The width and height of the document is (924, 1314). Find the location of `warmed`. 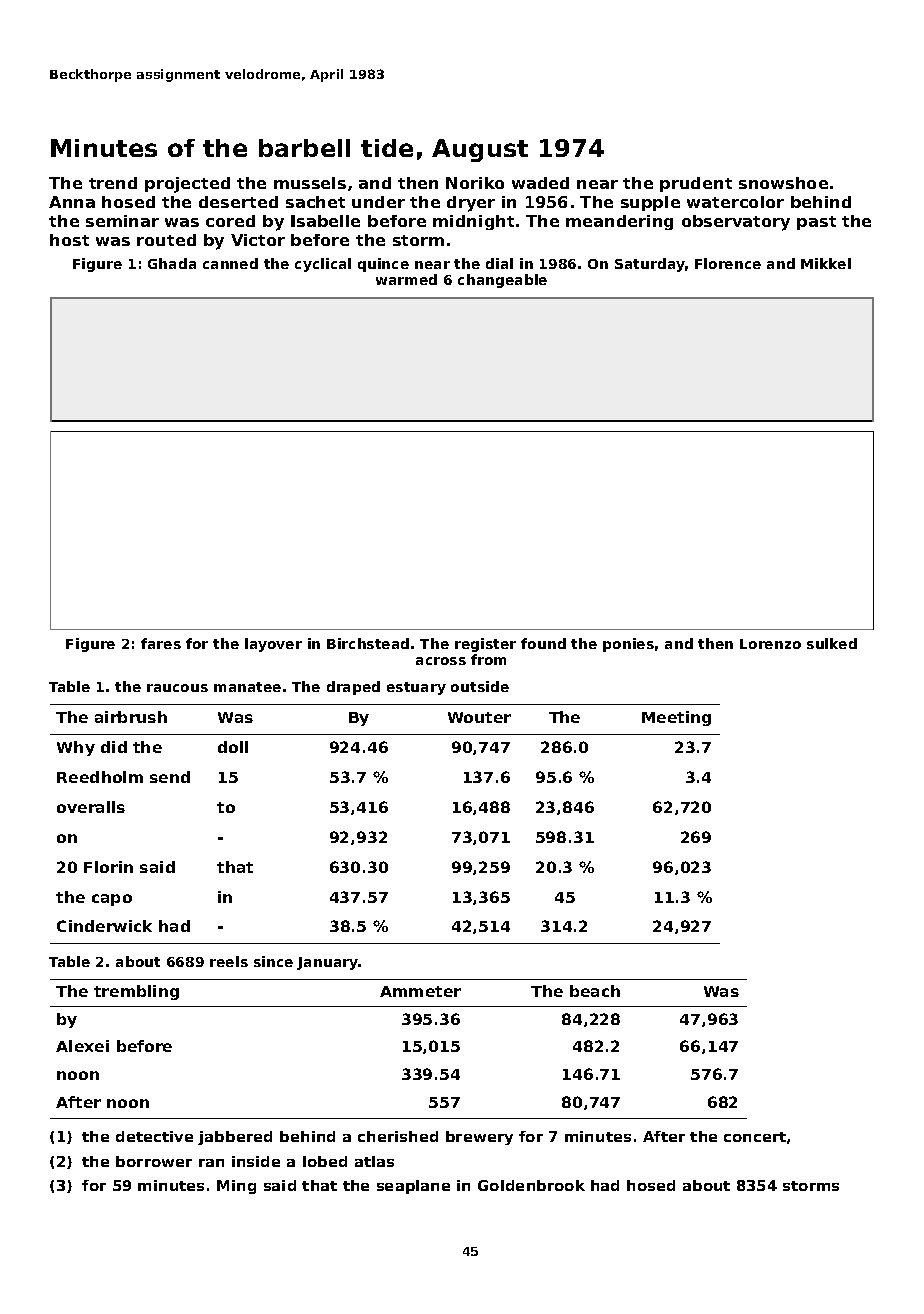

warmed is located at coordinates (406, 279).
